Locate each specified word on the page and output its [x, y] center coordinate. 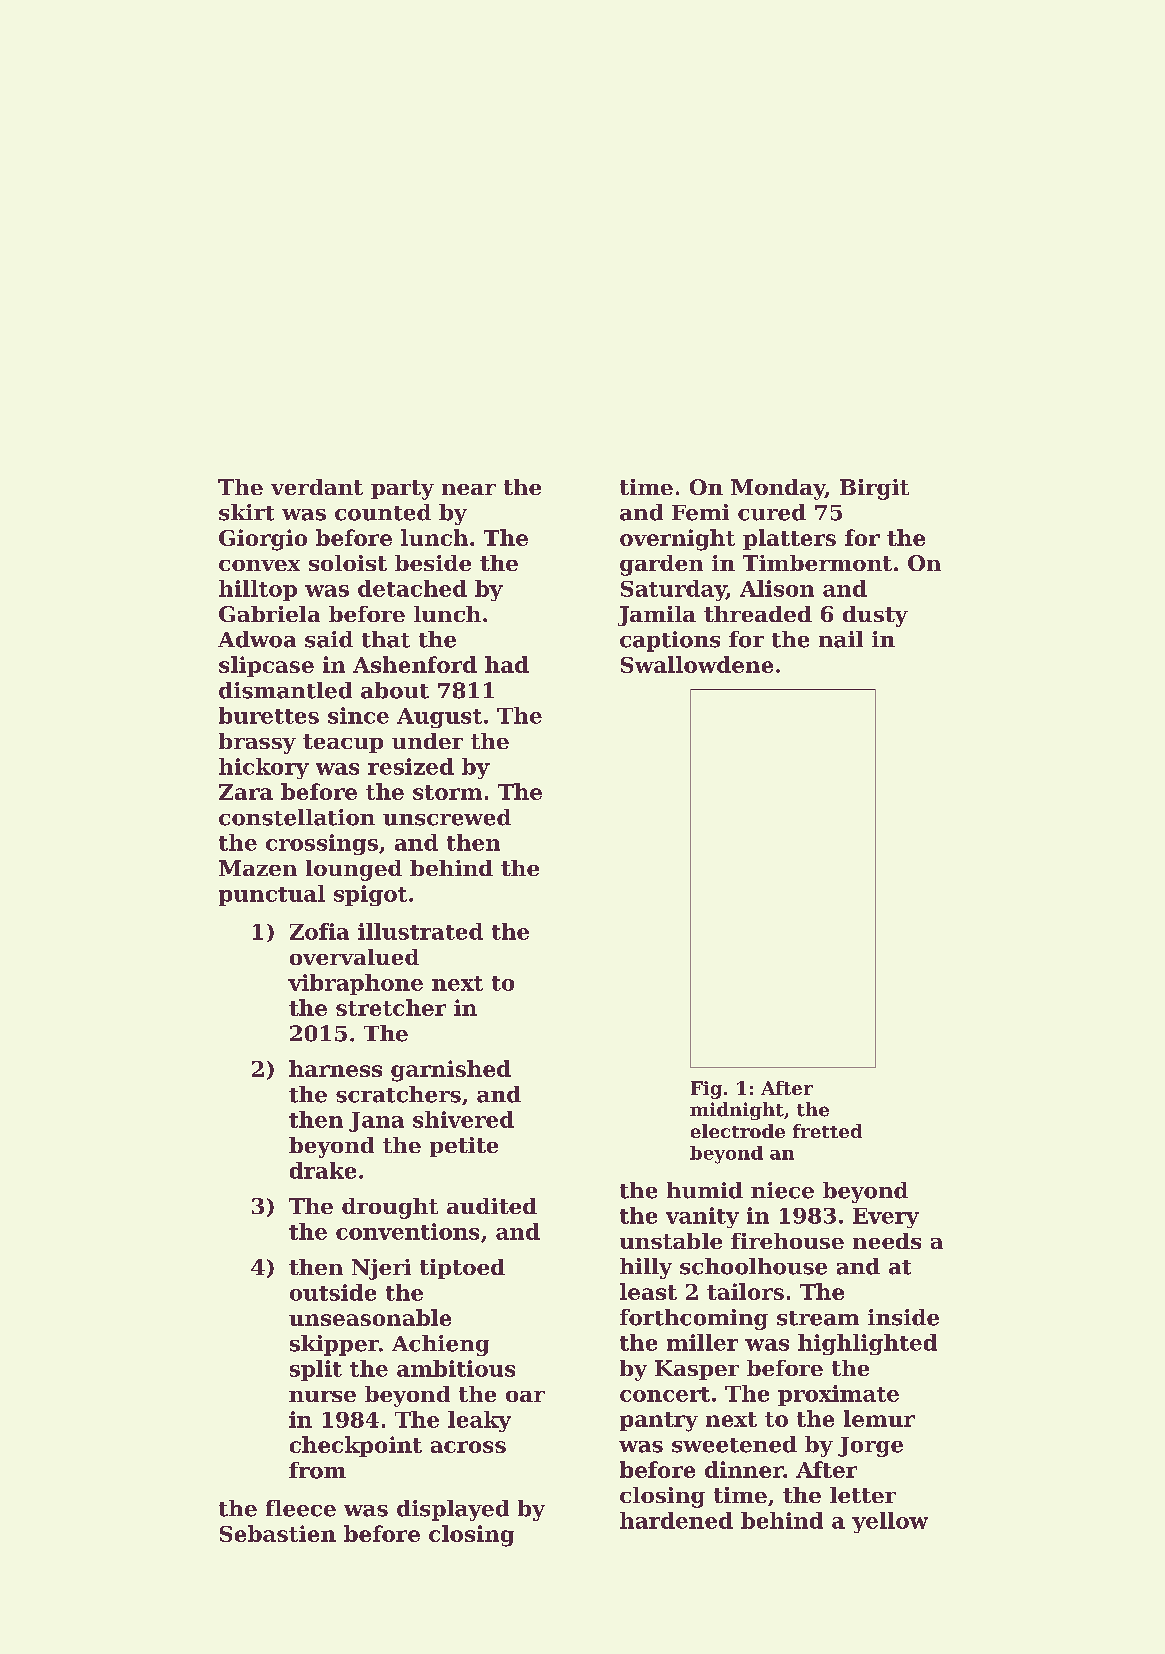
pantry [659, 1422]
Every [886, 1218]
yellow [890, 1522]
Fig [706, 1090]
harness [335, 1068]
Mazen [258, 868]
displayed [453, 1510]
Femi [700, 512]
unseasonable [370, 1317]
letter [863, 1495]
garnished [451, 1071]
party [402, 490]
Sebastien [278, 1533]
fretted [827, 1131]
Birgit [874, 489]
